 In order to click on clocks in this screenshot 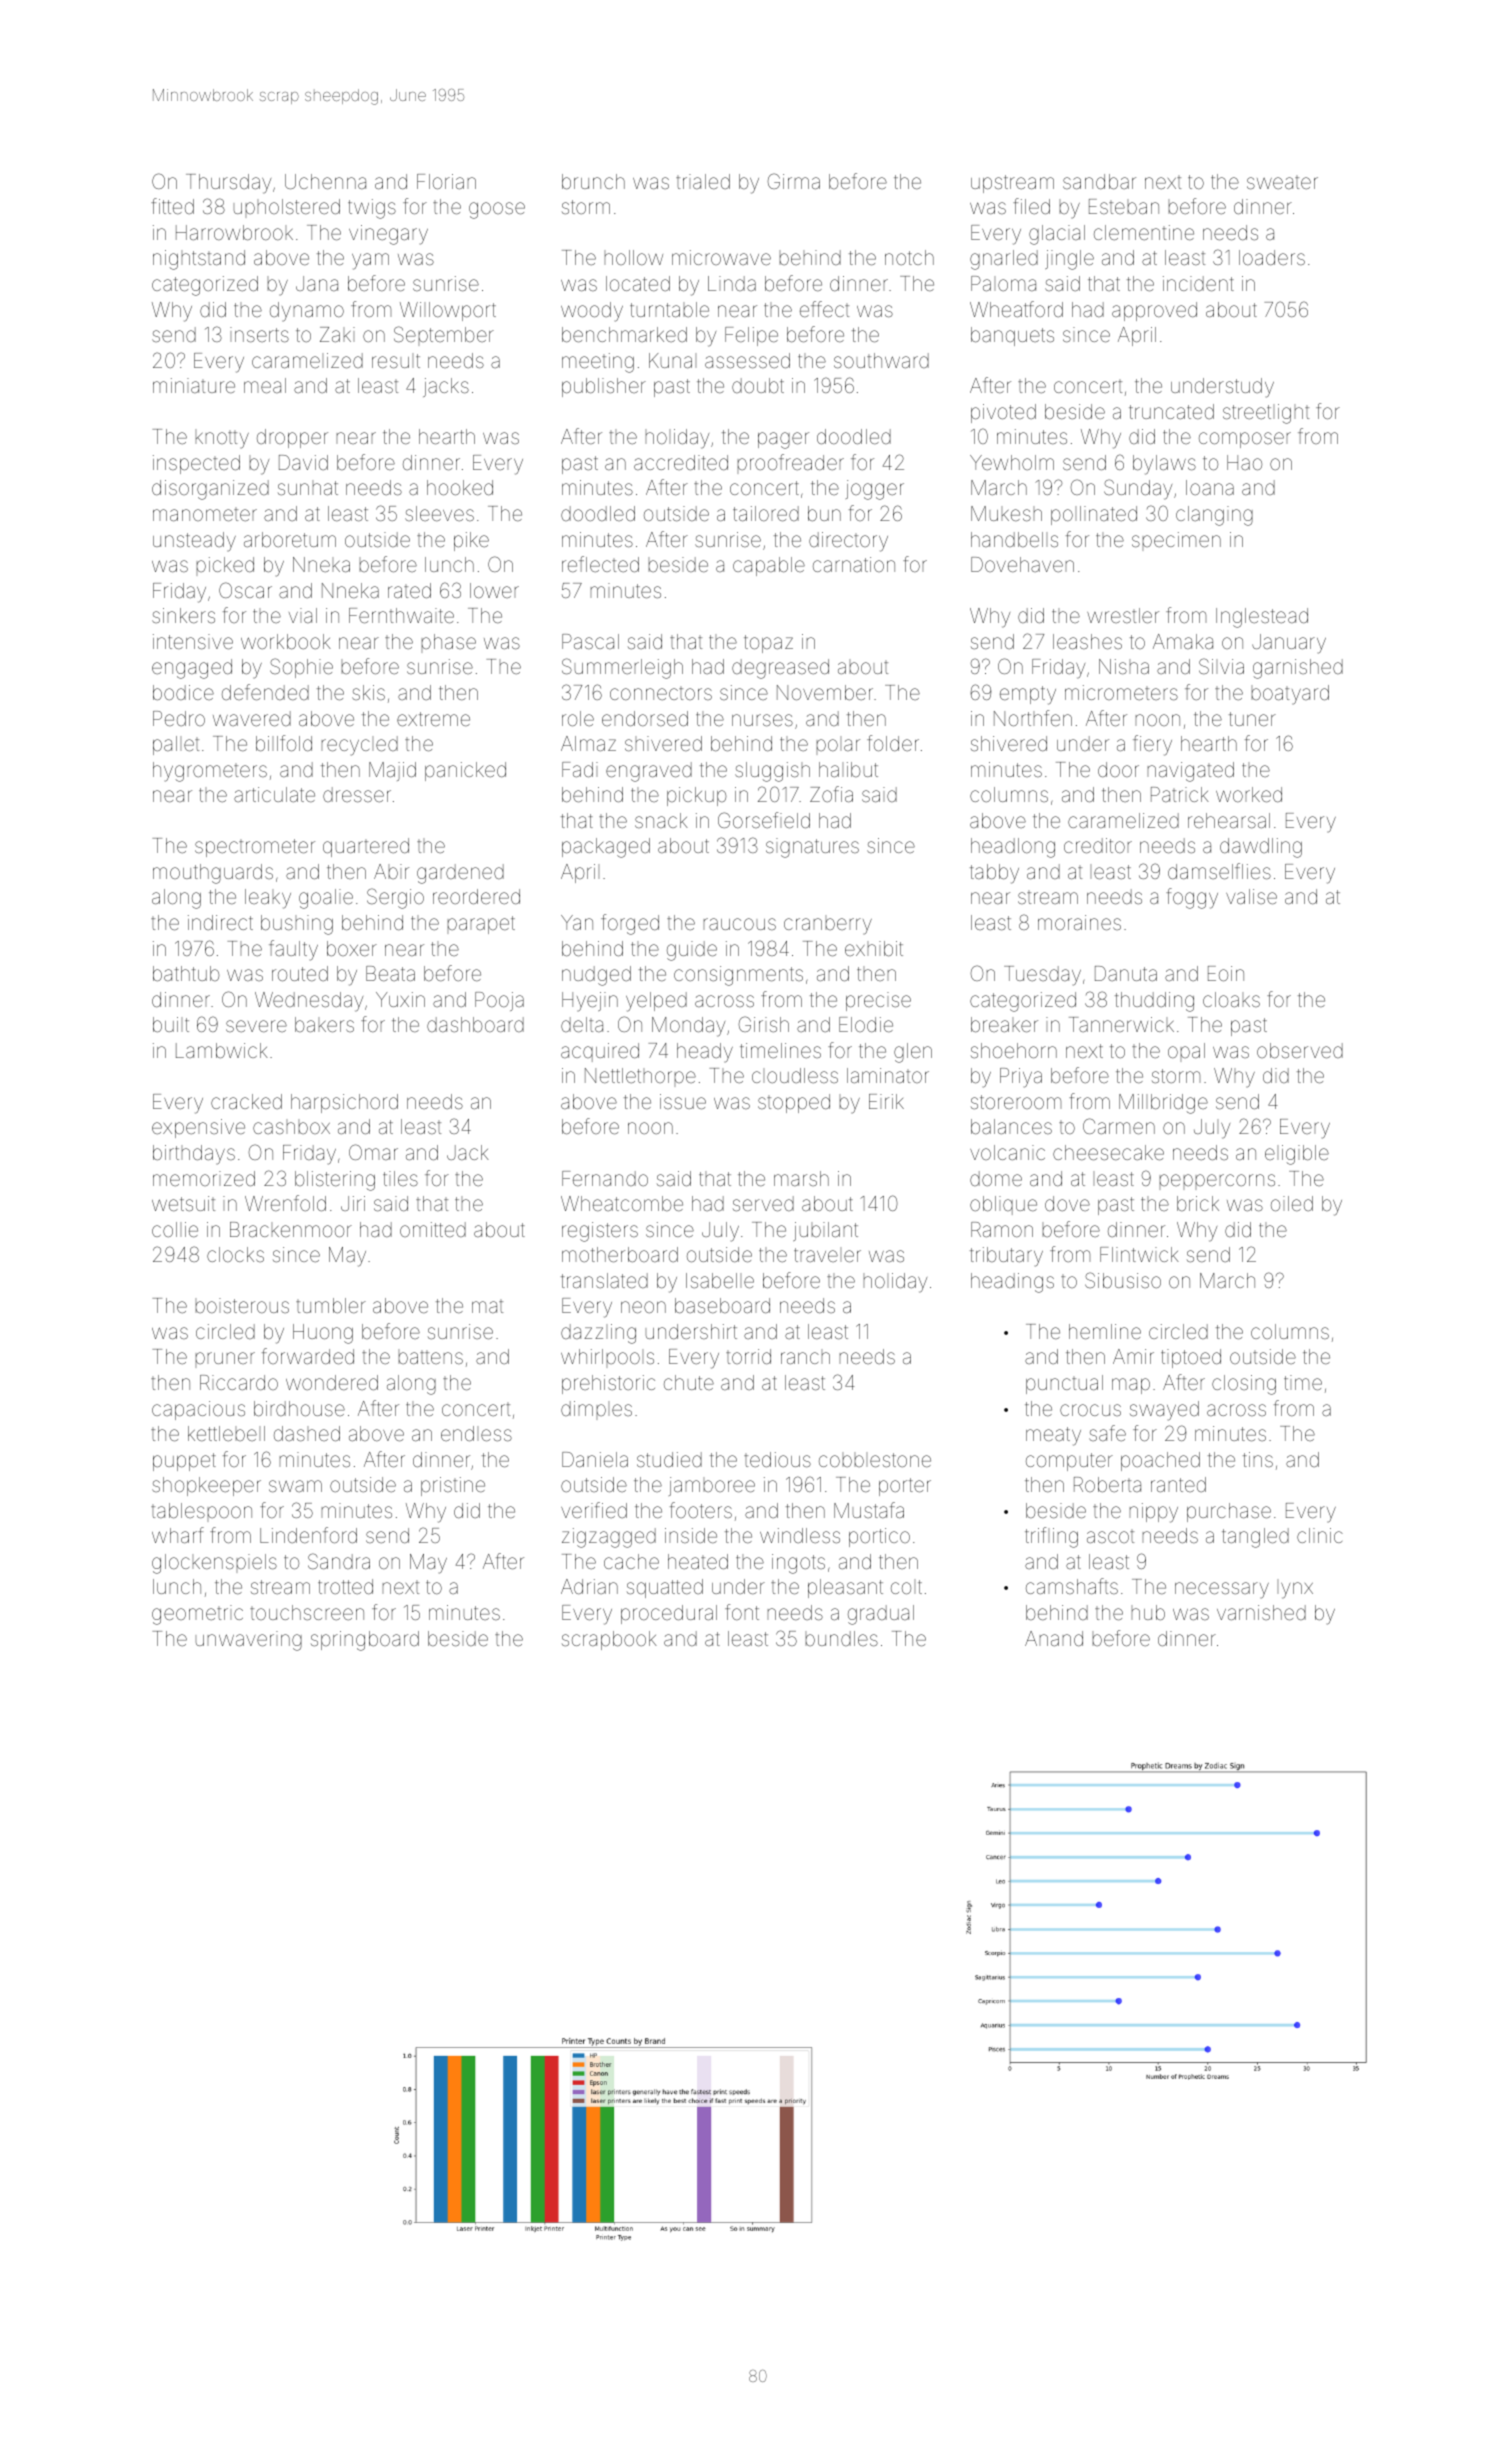, I will do `click(235, 1254)`.
